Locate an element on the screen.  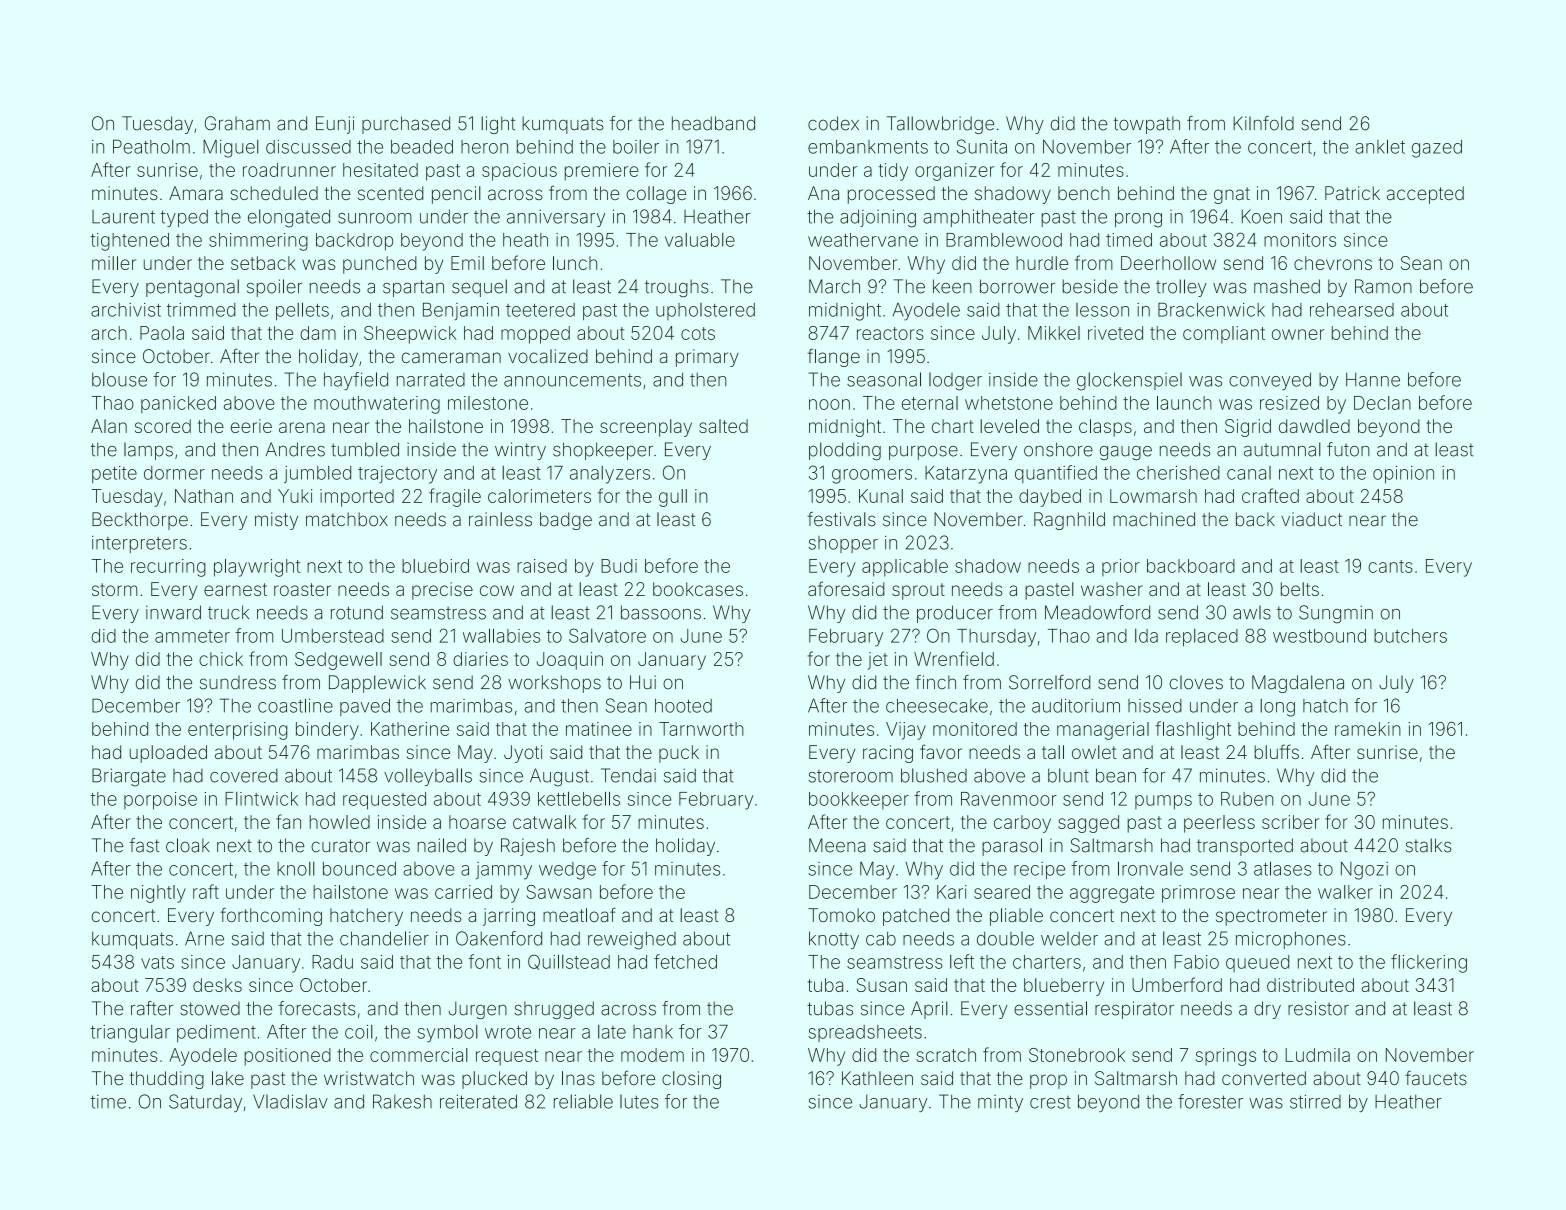
volleyballs is located at coordinates (428, 777).
